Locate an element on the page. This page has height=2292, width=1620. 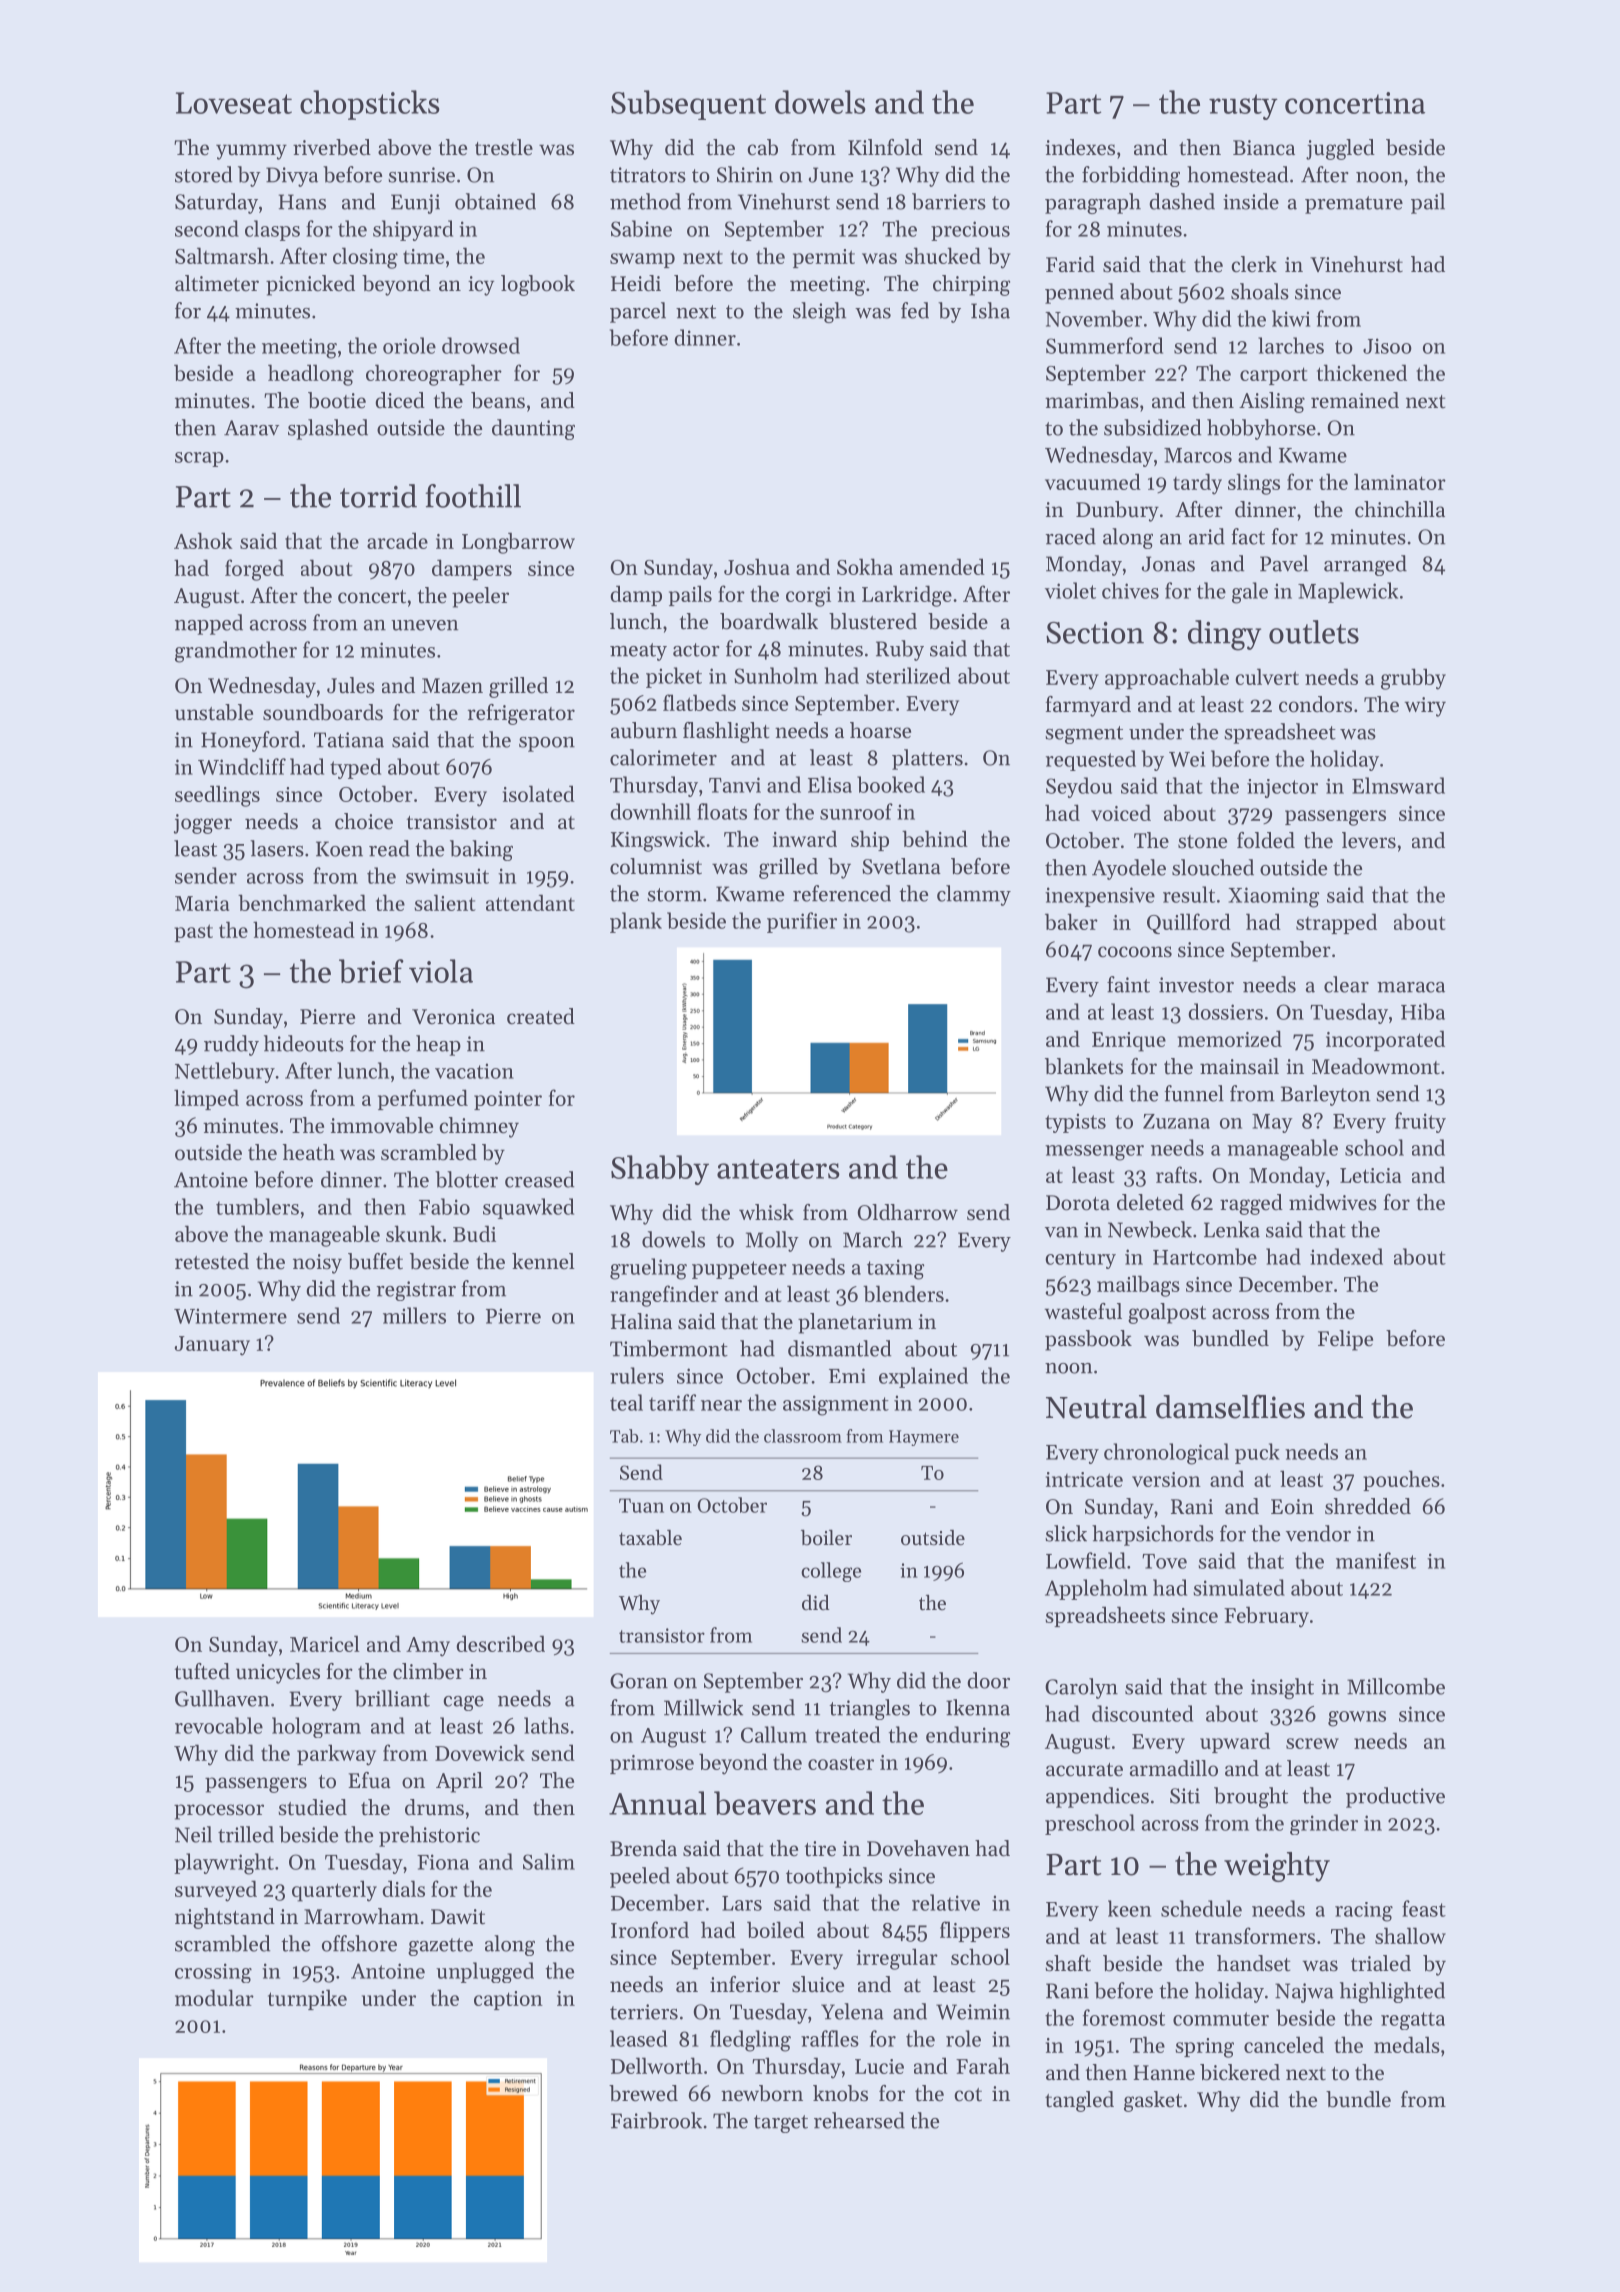
drums is located at coordinates (434, 1807).
